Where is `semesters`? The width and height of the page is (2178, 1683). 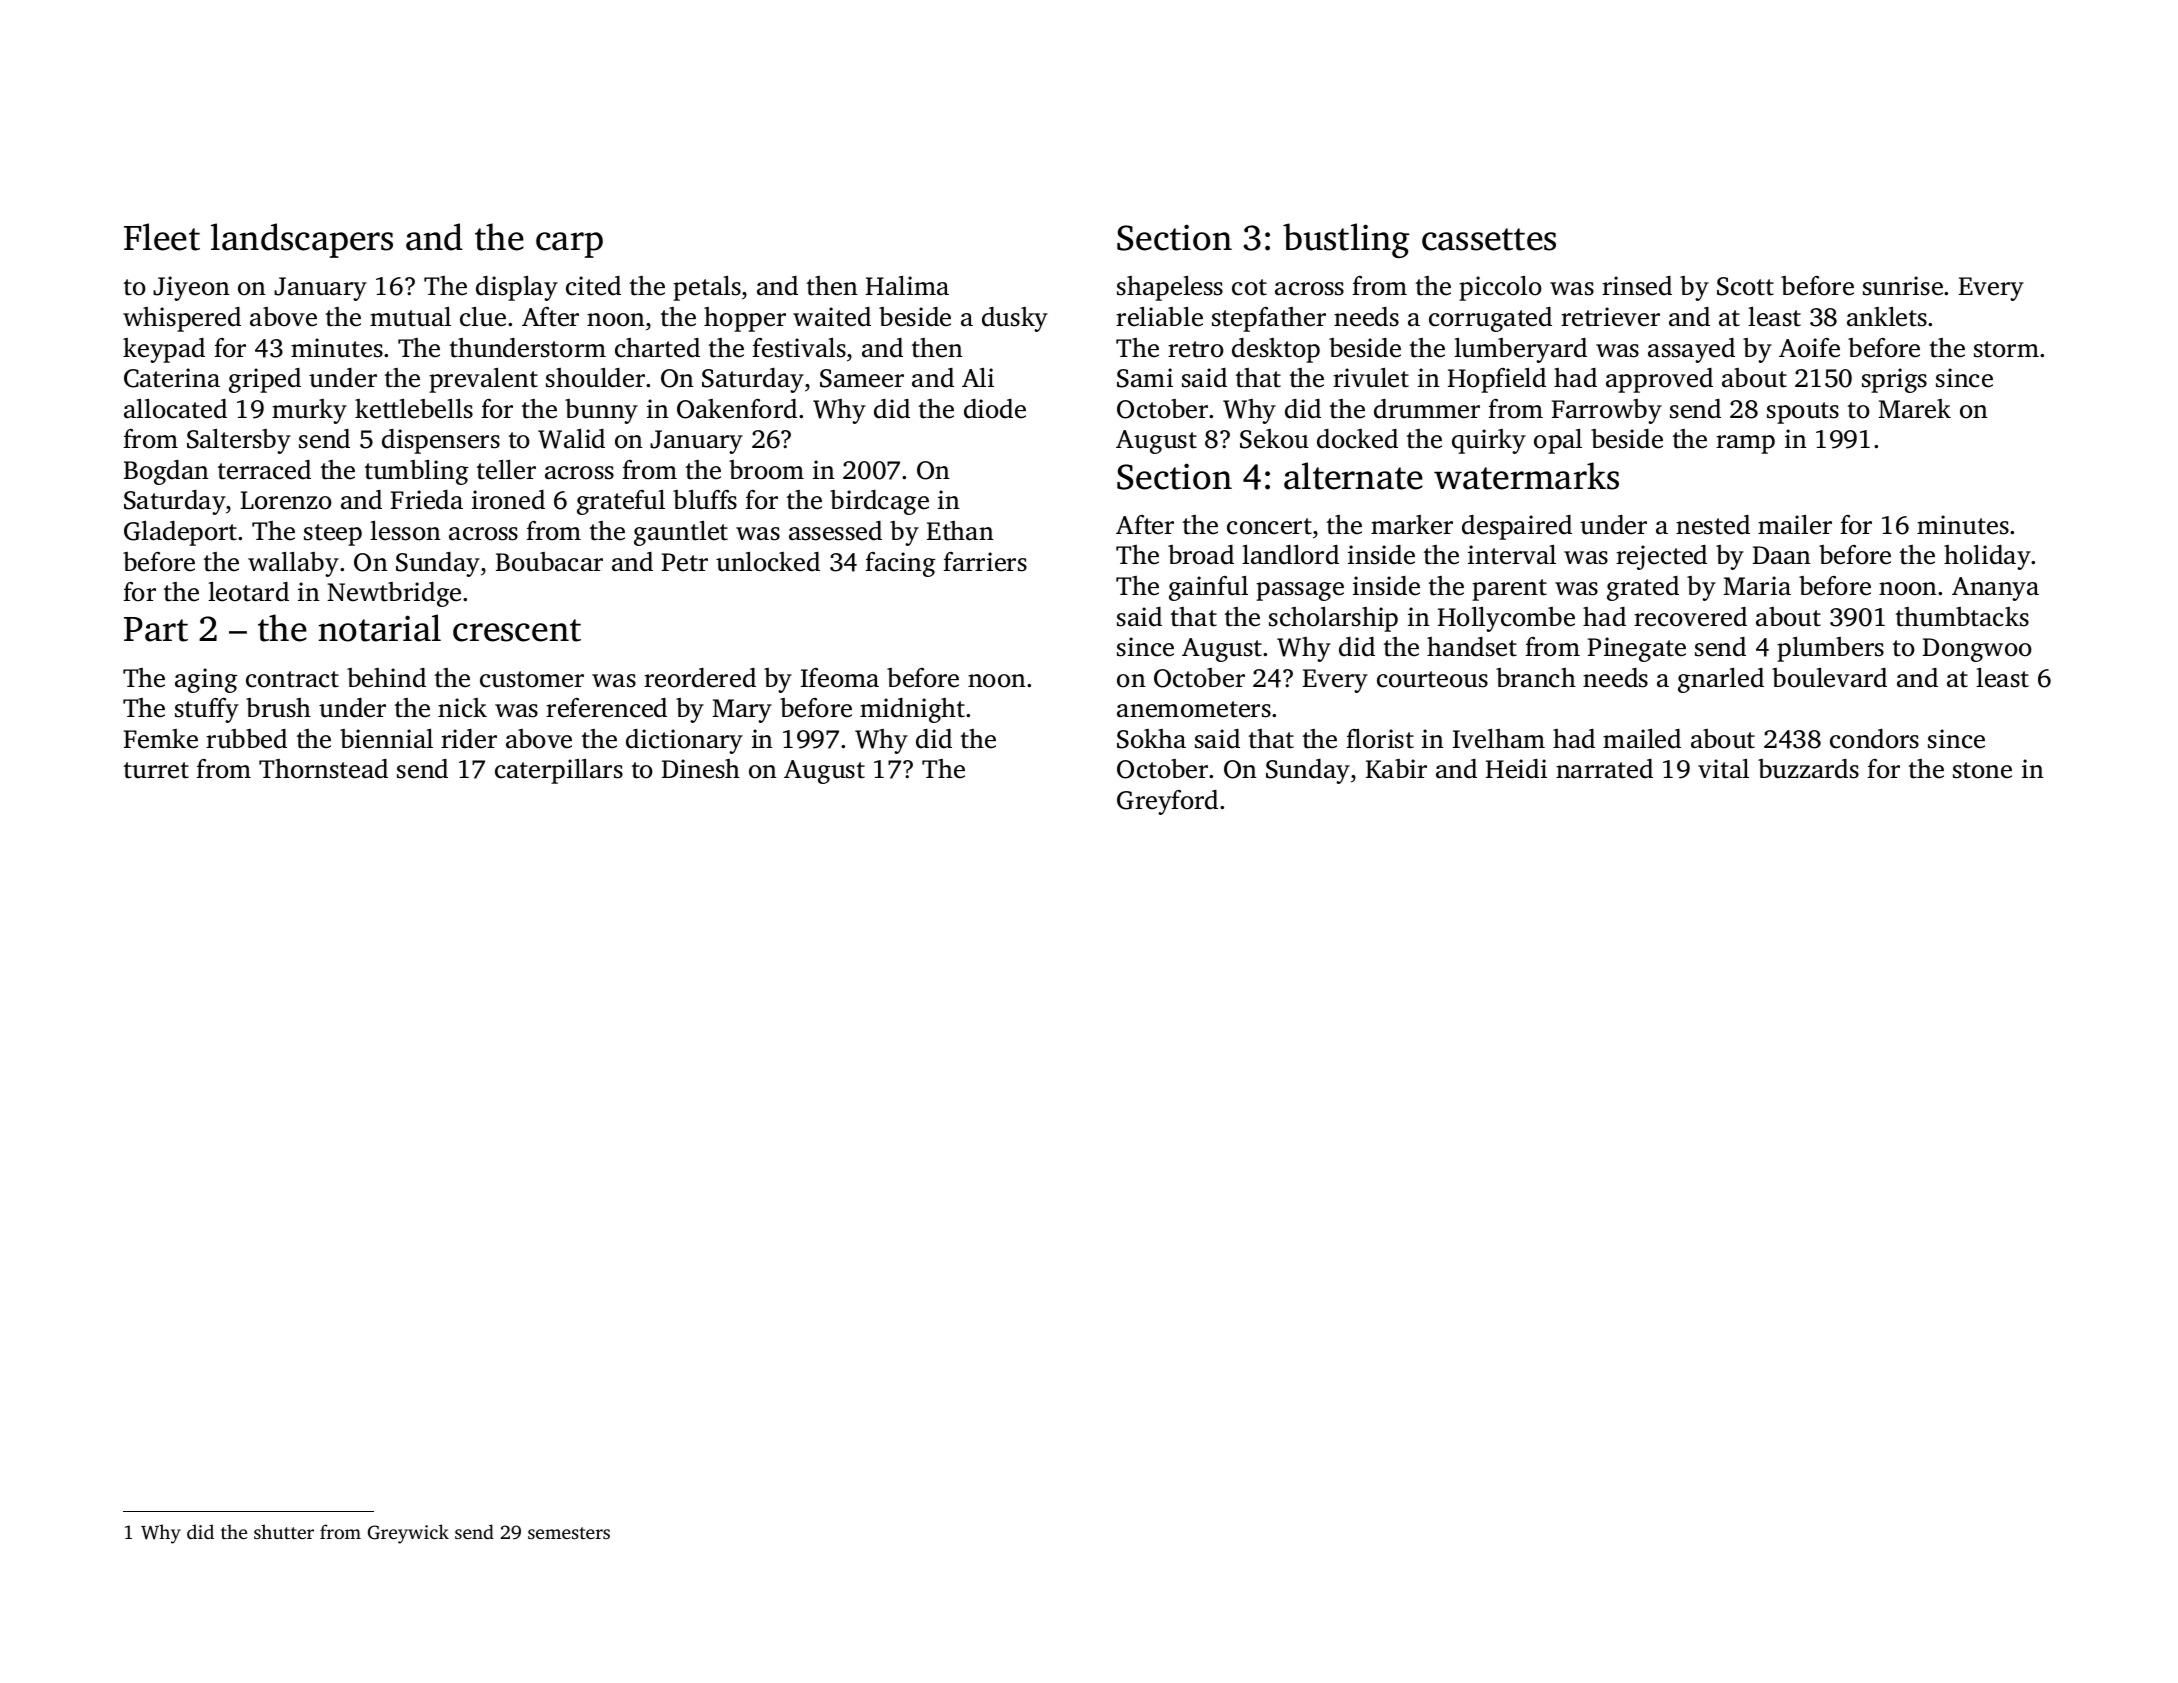
semesters is located at coordinates (569, 1533).
